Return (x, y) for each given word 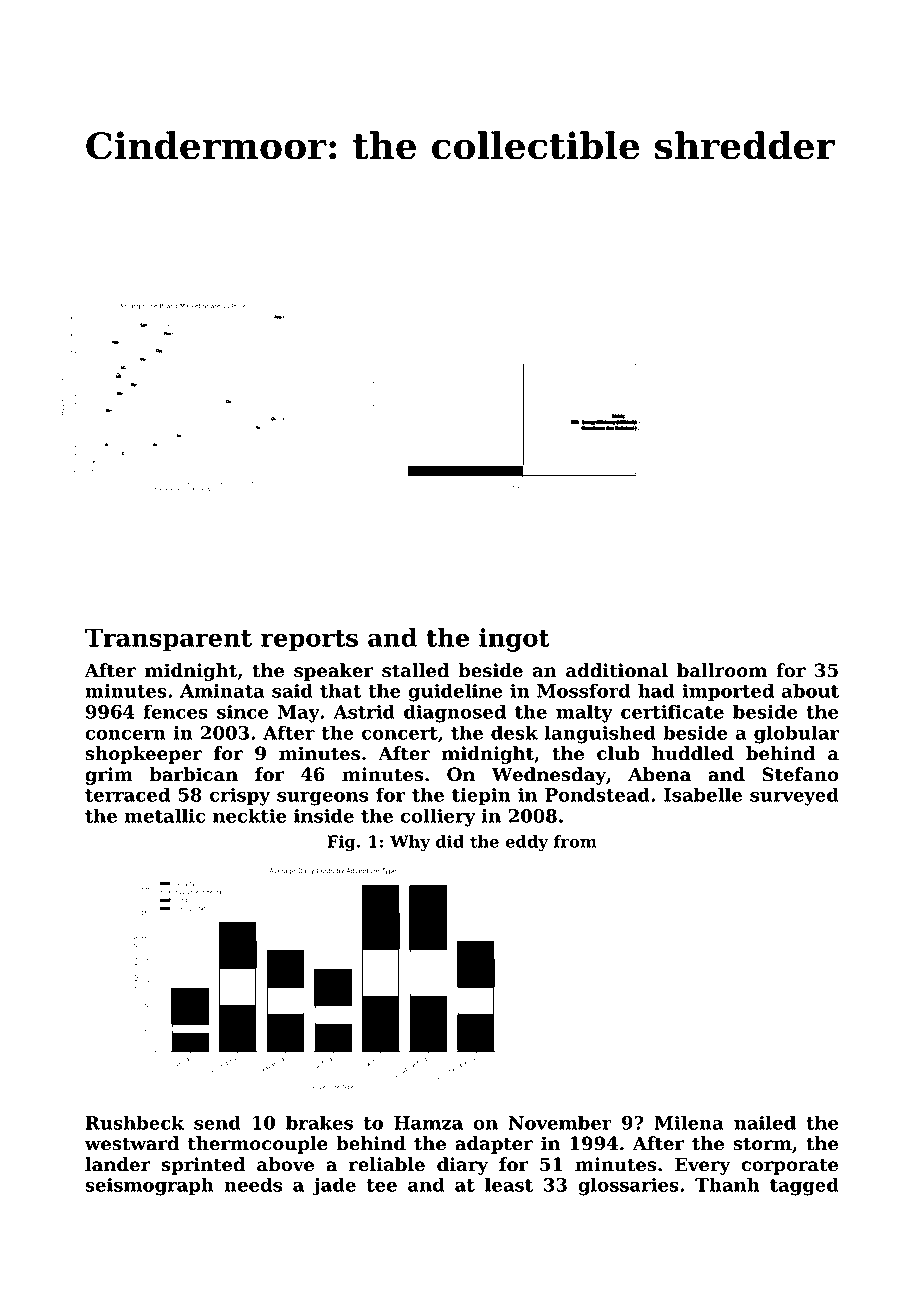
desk (514, 732)
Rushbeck (134, 1122)
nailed (765, 1122)
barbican (193, 774)
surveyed (794, 796)
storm (762, 1144)
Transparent (168, 640)
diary (462, 1166)
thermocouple (258, 1145)
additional (617, 670)
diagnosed (455, 713)
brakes (319, 1122)
